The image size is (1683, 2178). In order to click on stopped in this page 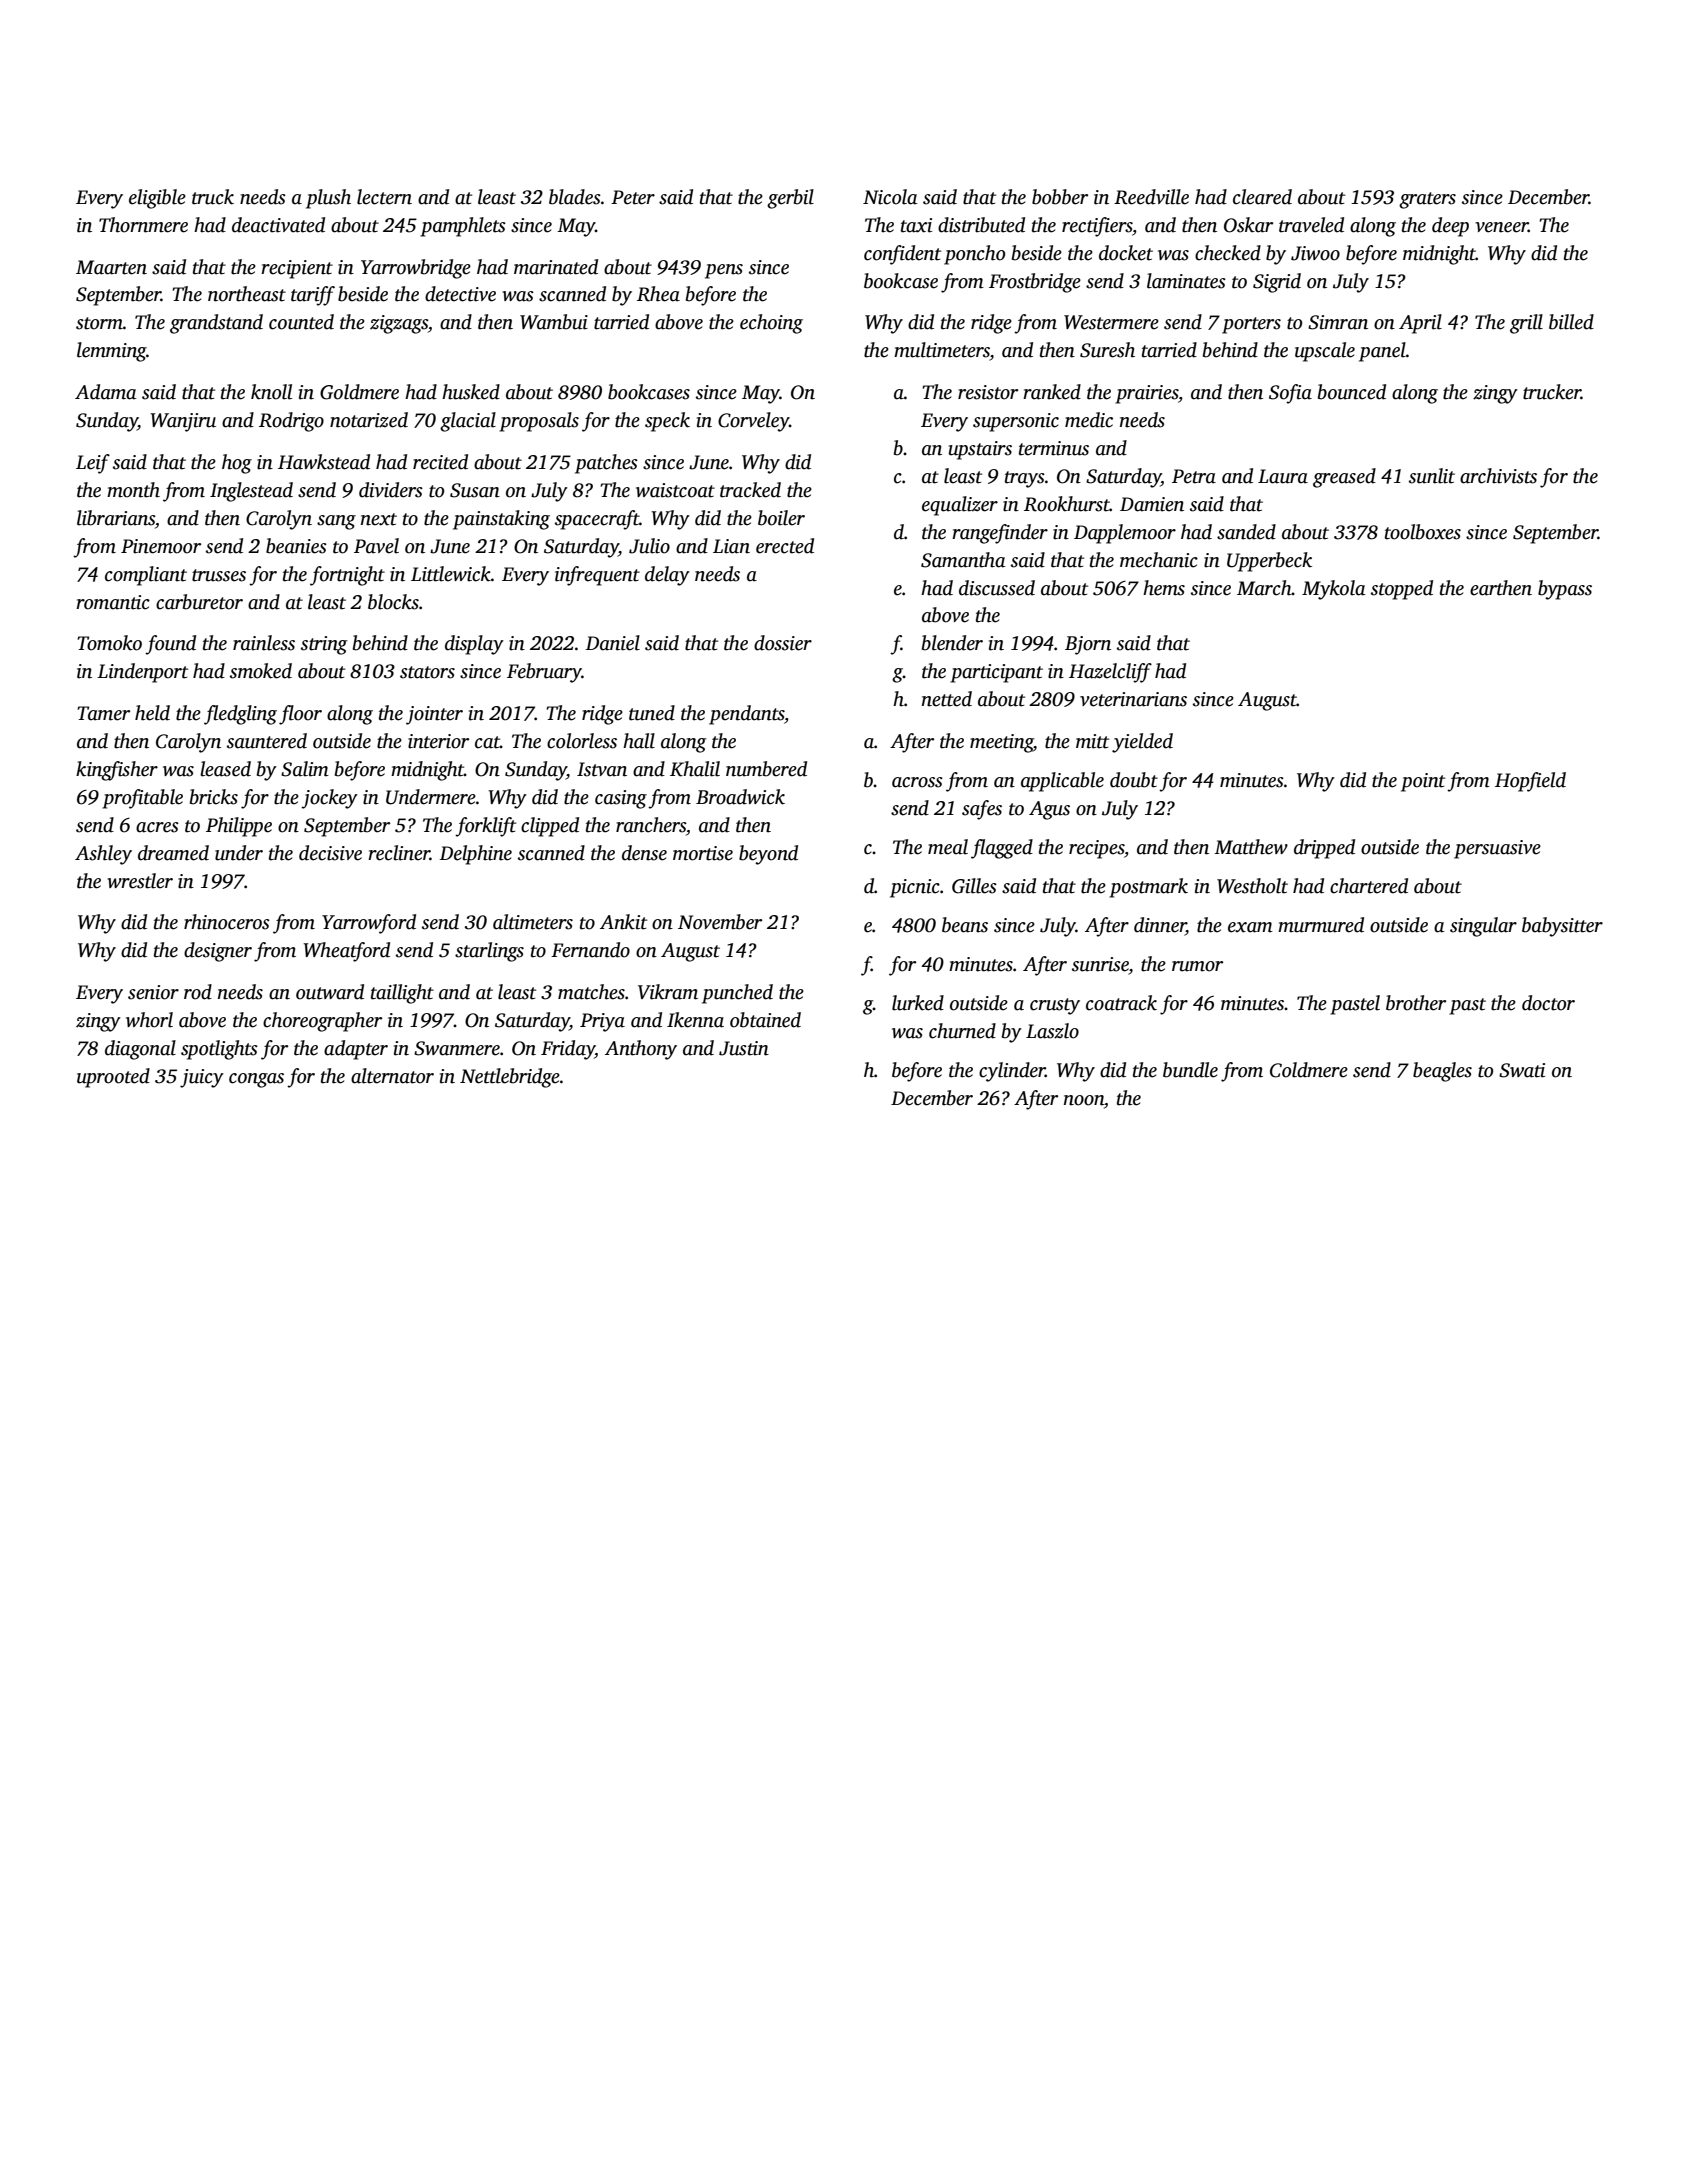, I will do `click(1402, 590)`.
